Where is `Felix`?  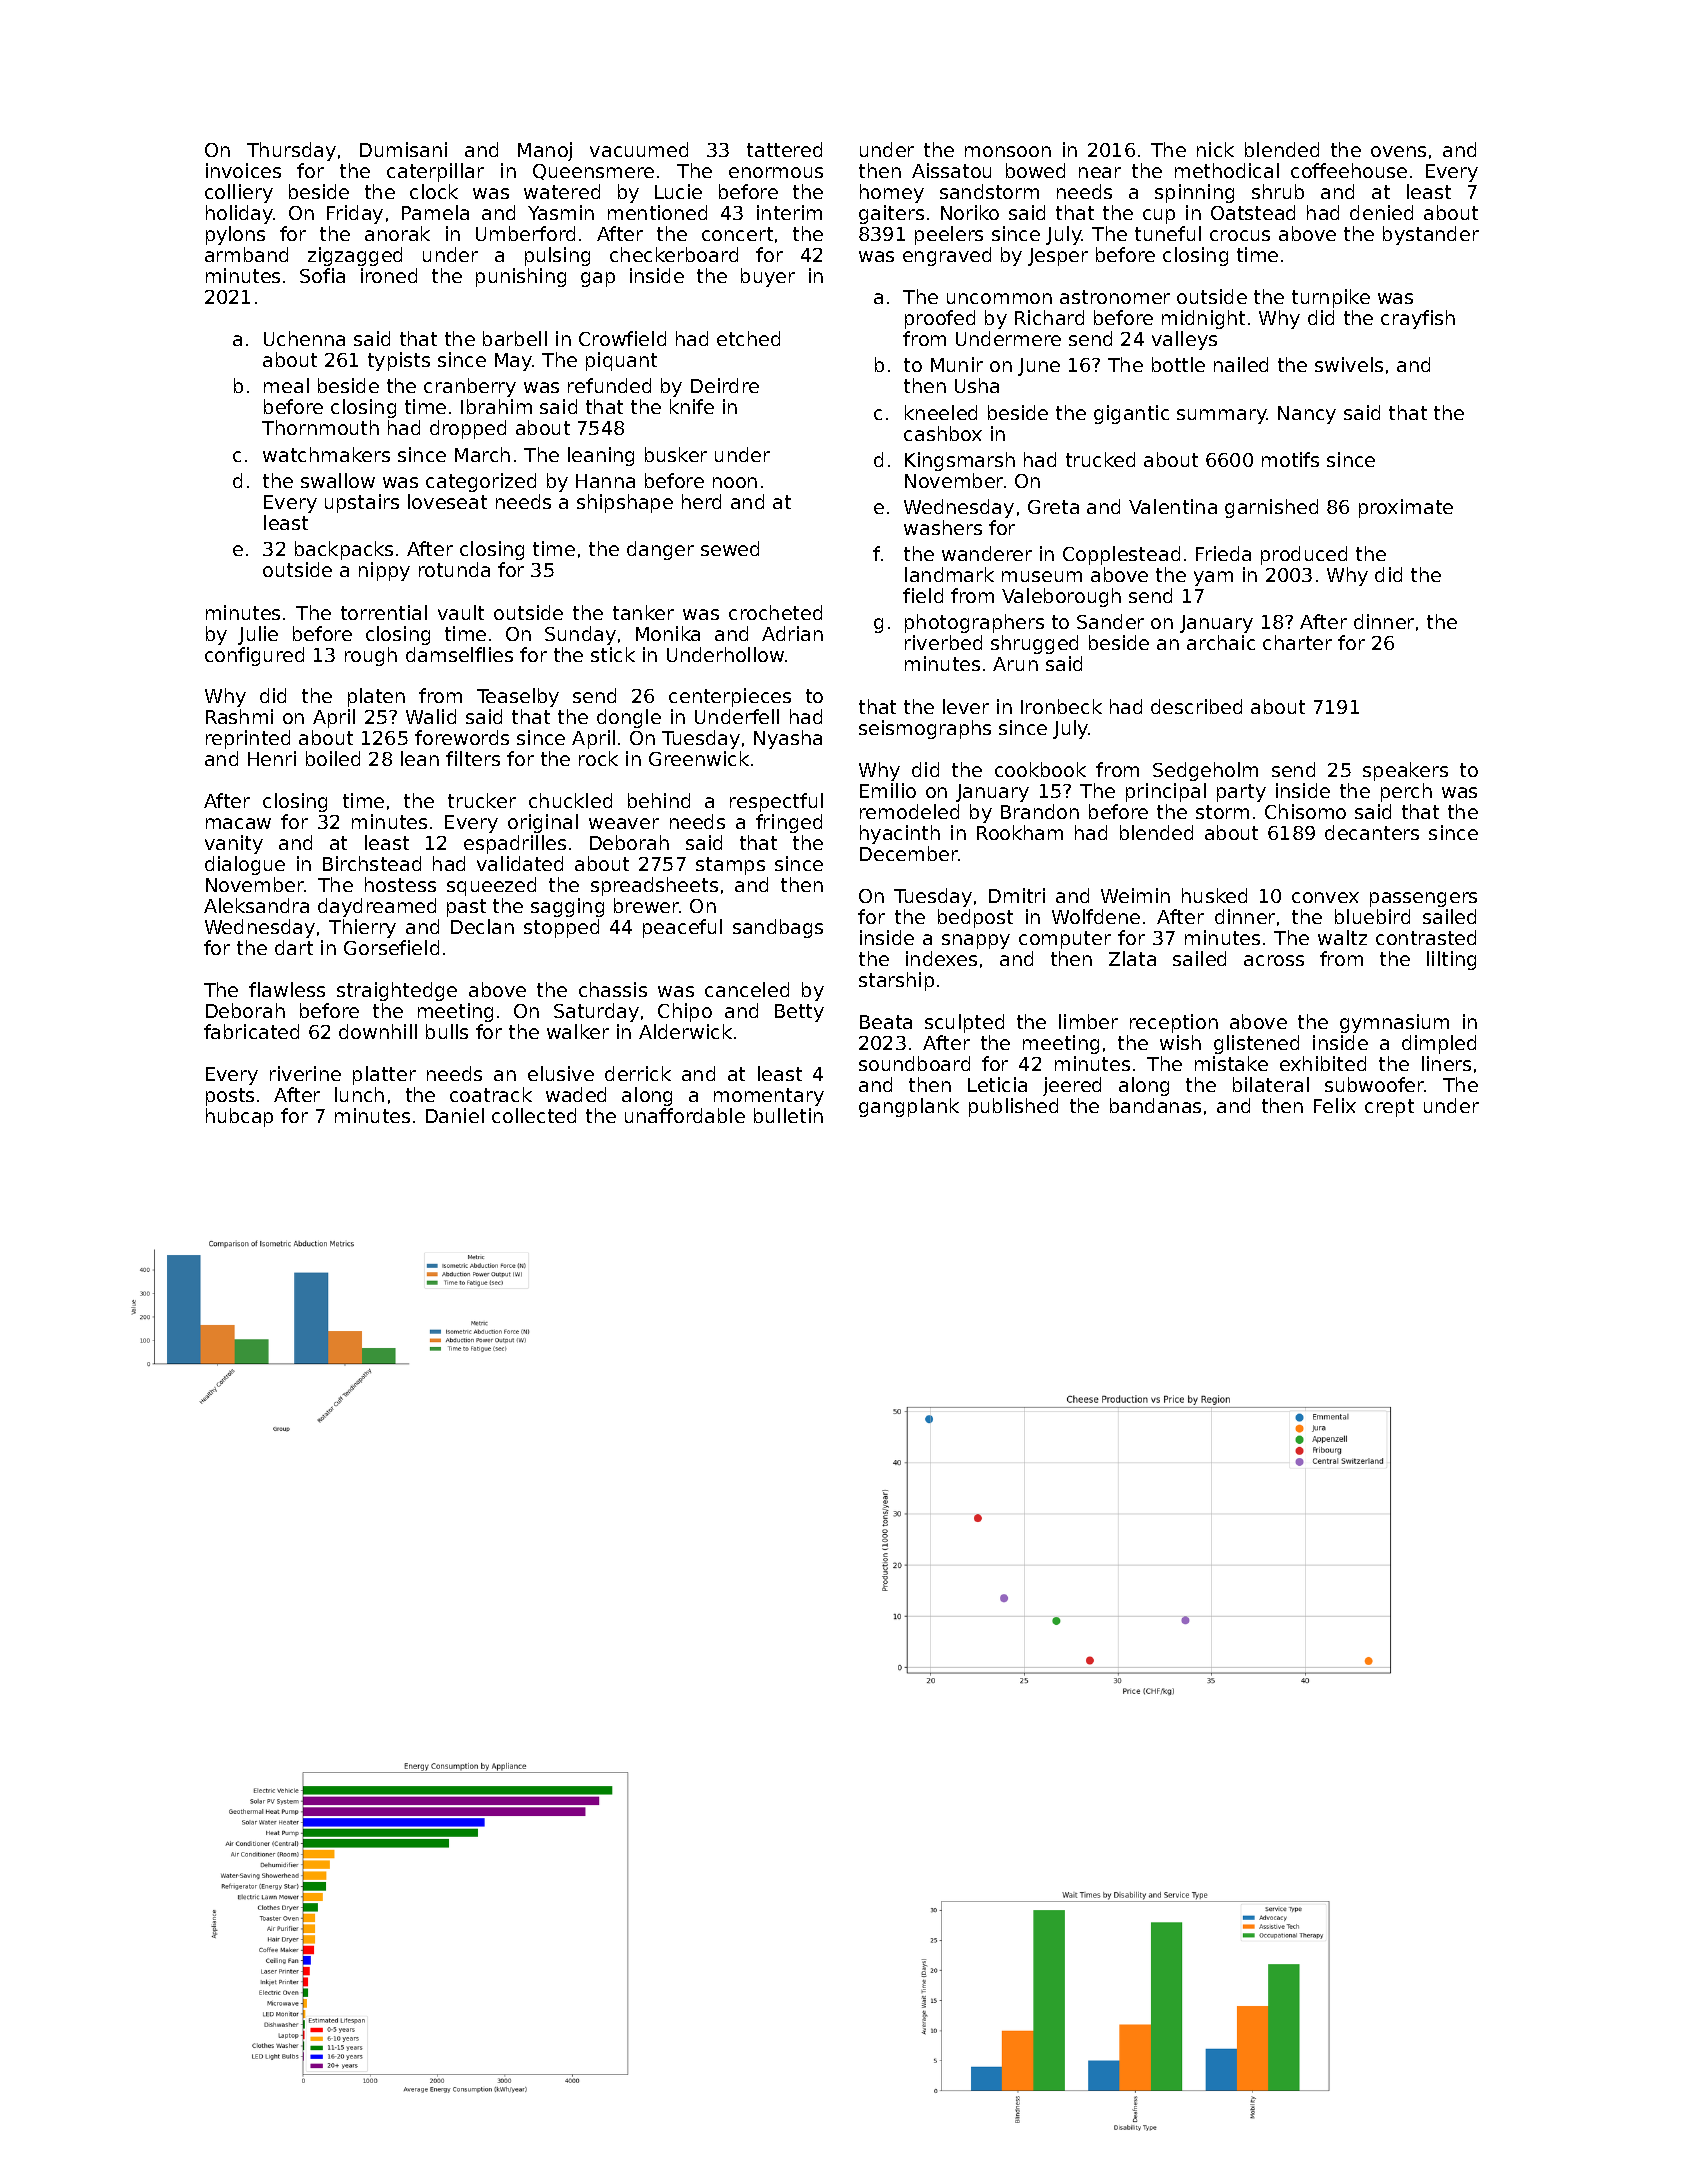 Felix is located at coordinates (1335, 1105).
